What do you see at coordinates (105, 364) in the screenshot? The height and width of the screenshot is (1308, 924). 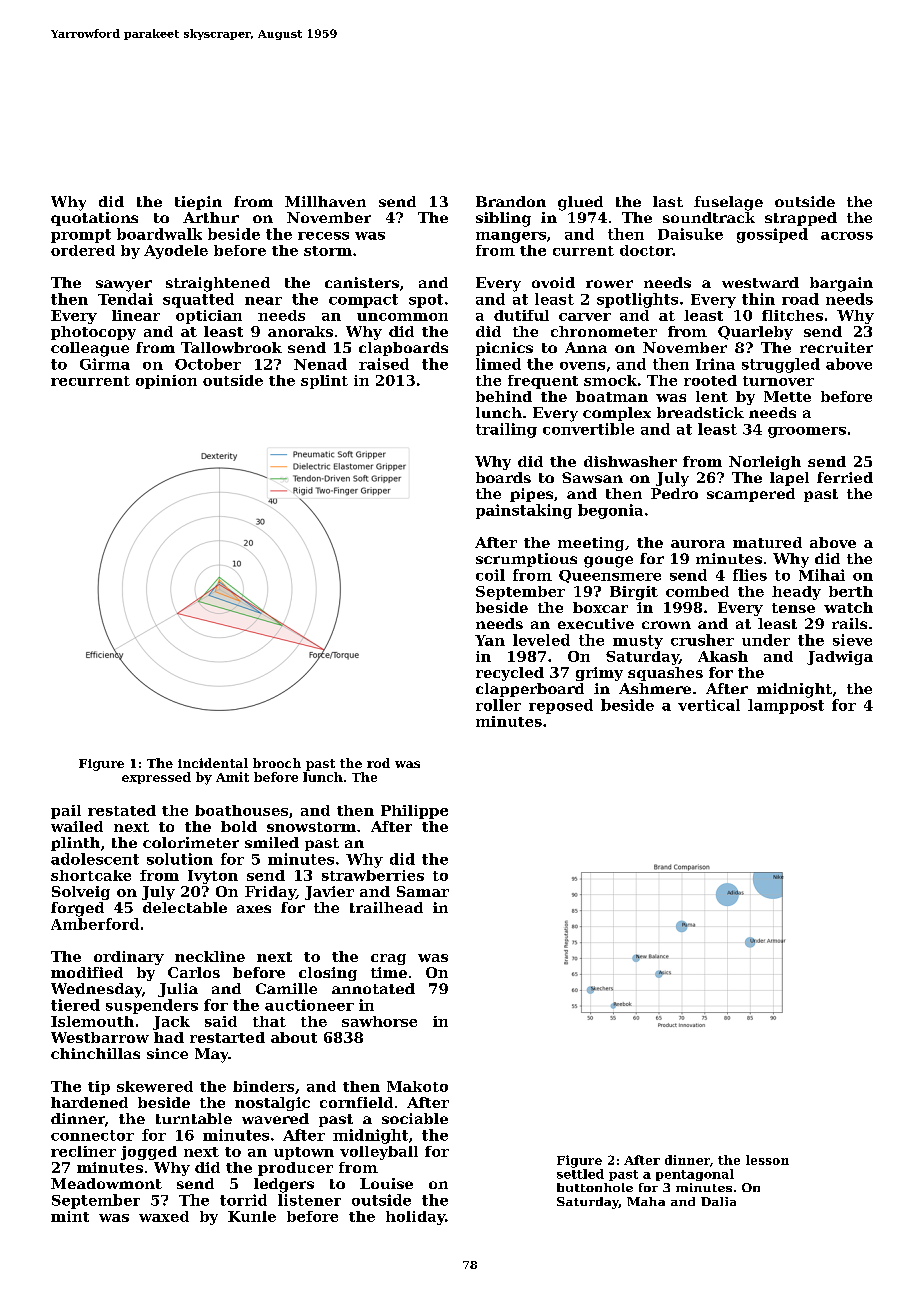 I see `Girma` at bounding box center [105, 364].
